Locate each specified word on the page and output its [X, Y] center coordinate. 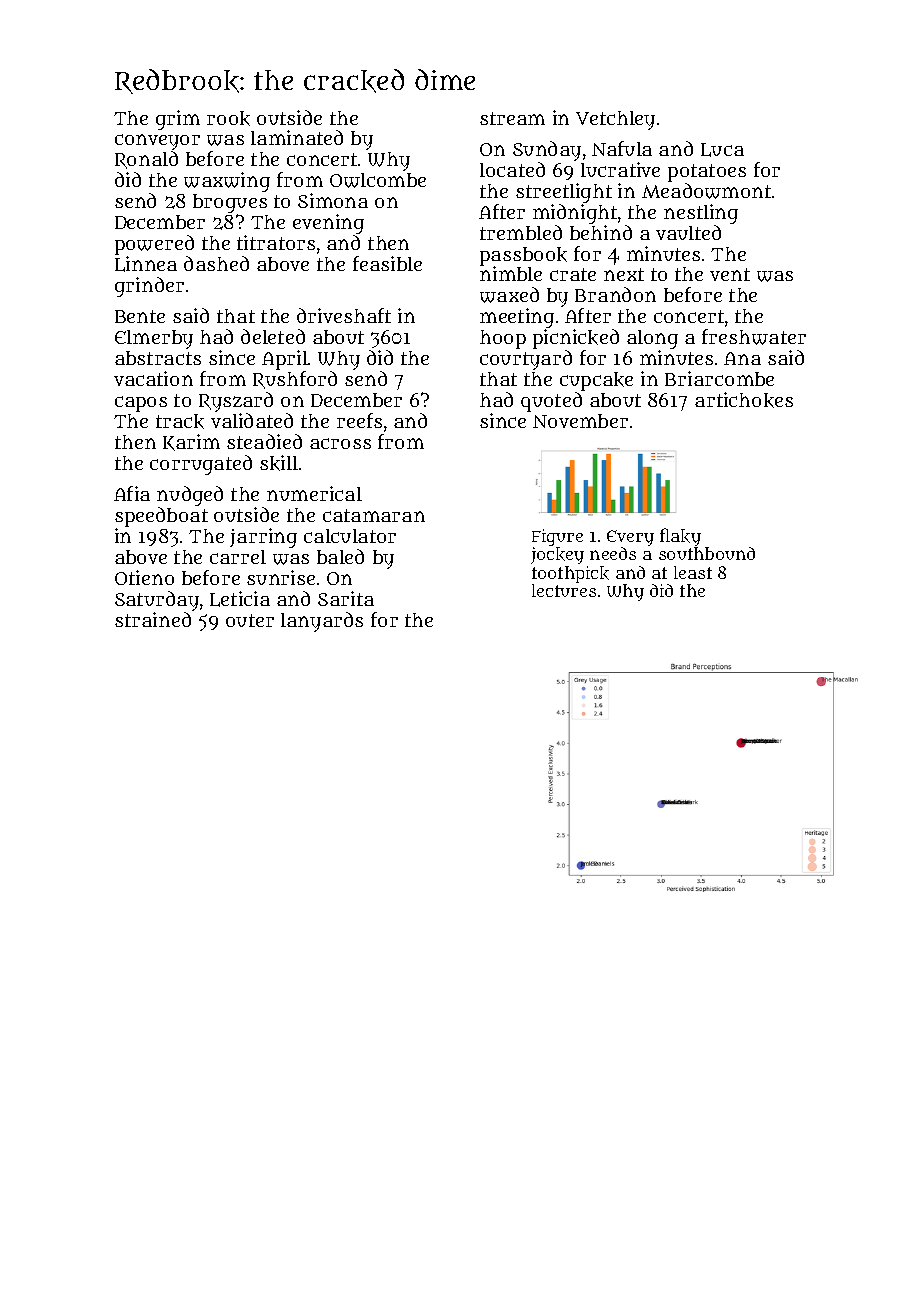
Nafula [622, 148]
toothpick [570, 574]
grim [178, 120]
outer [250, 620]
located [512, 169]
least [693, 572]
